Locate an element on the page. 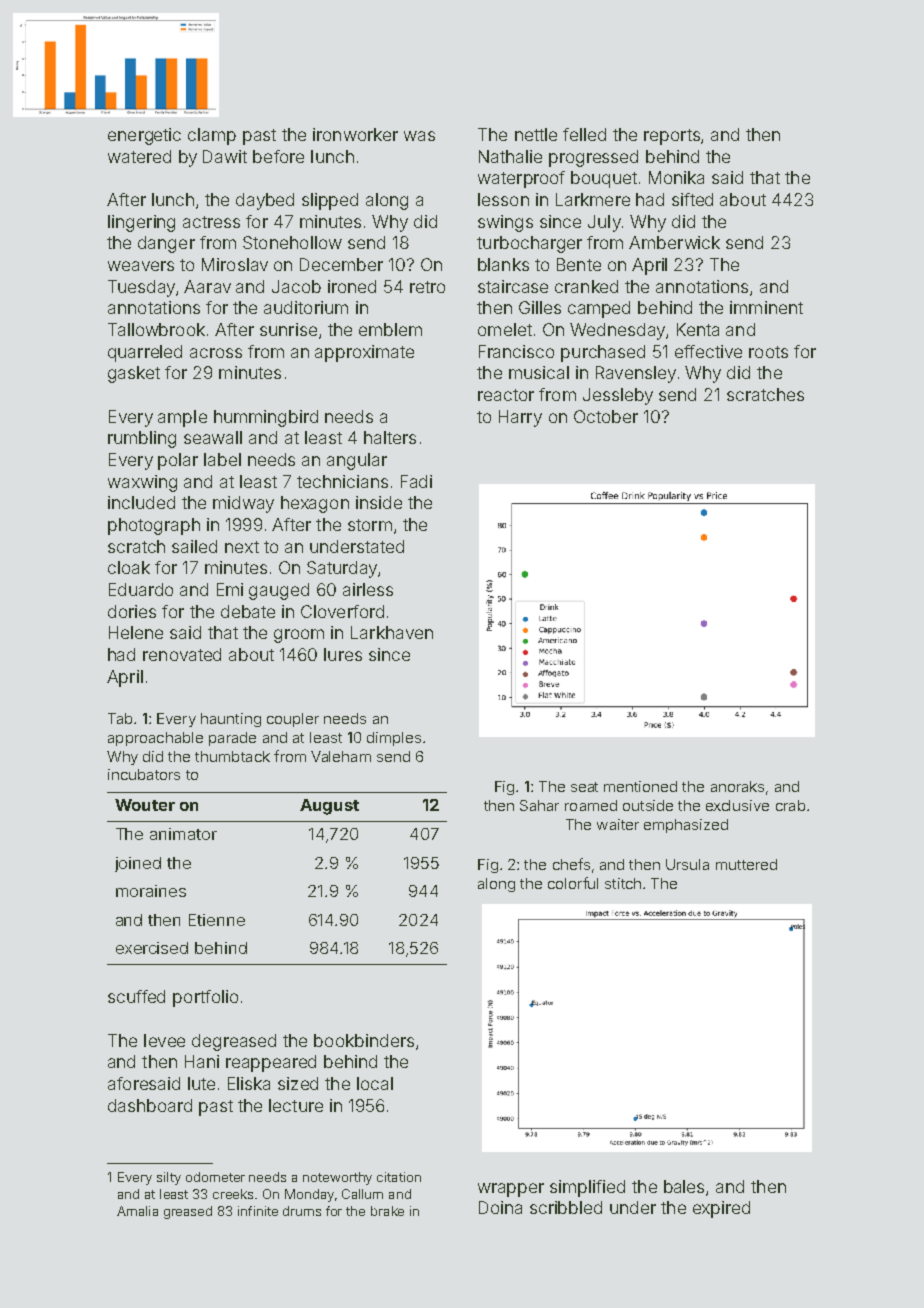 This page has height=1308, width=924. Fadi is located at coordinates (416, 481).
